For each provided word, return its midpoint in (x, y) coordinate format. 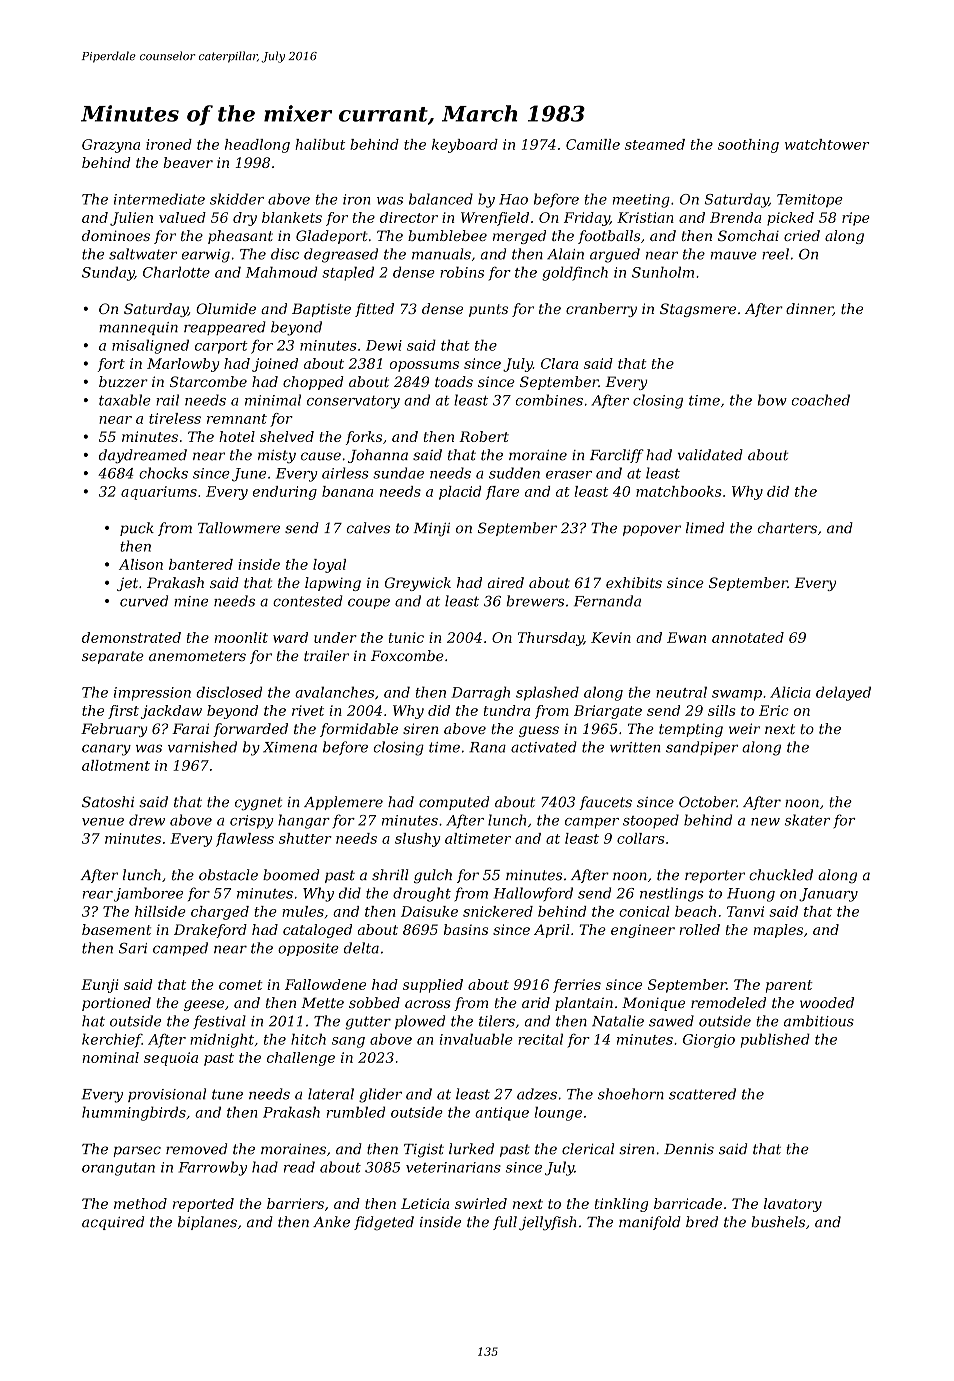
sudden (514, 473)
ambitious (819, 1021)
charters (787, 528)
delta (361, 948)
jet (127, 584)
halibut (320, 144)
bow (772, 400)
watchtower (827, 144)
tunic (406, 637)
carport (221, 347)
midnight (222, 1040)
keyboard (465, 146)
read (299, 1167)
